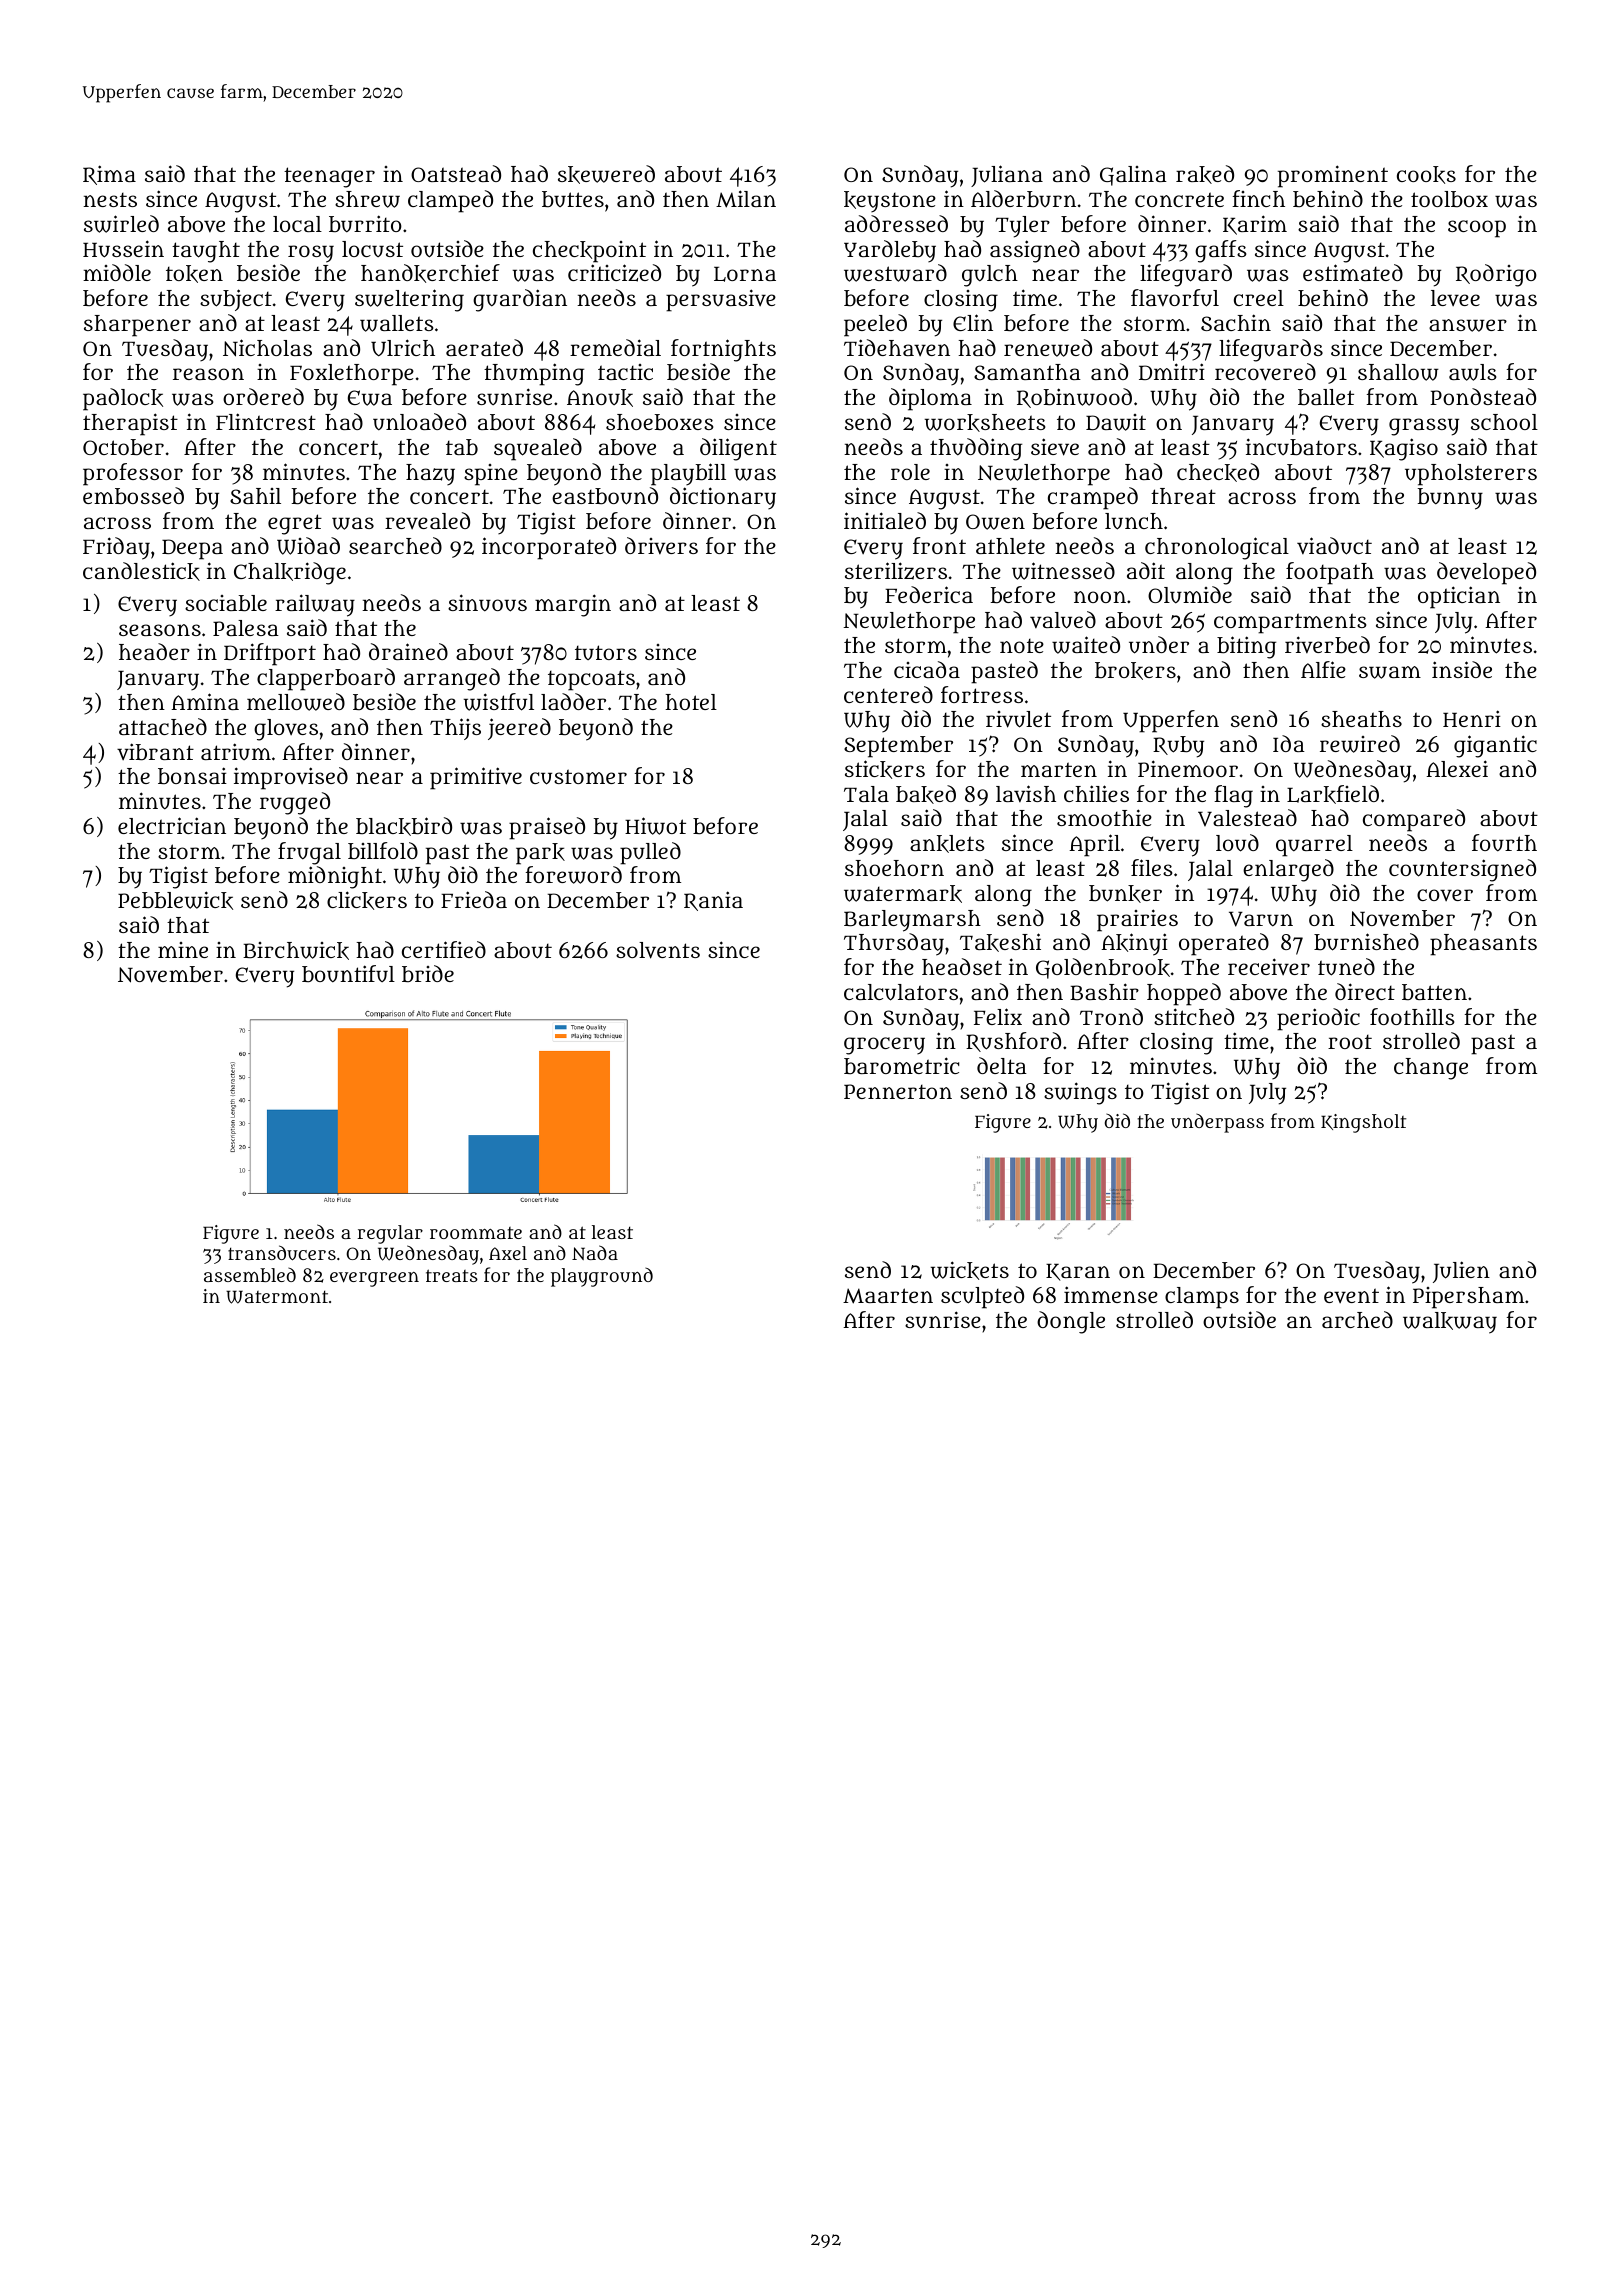  I want to click on Foxlethorpe, so click(352, 375).
